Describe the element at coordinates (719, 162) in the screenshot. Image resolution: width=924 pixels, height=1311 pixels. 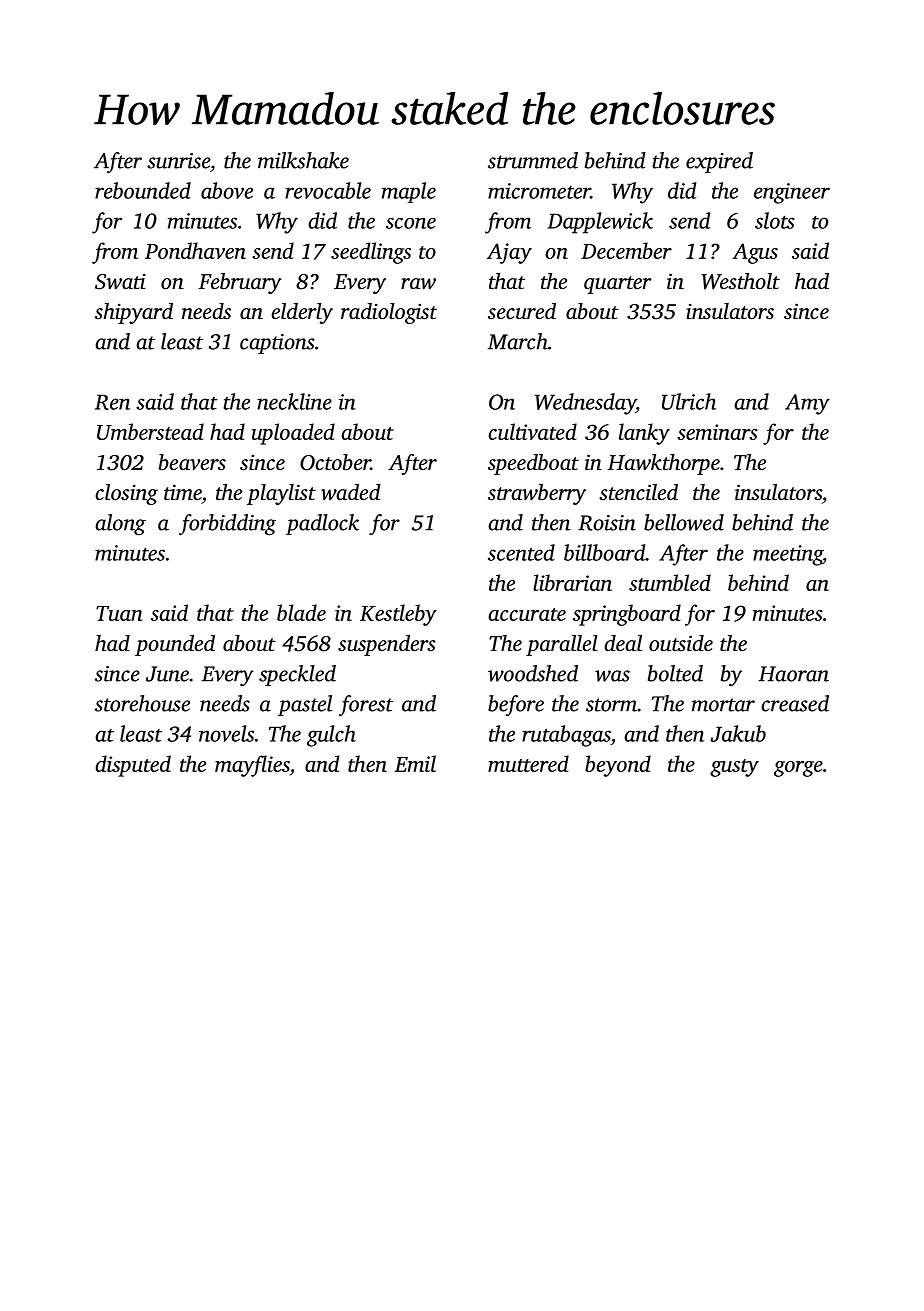
I see `expired` at that location.
